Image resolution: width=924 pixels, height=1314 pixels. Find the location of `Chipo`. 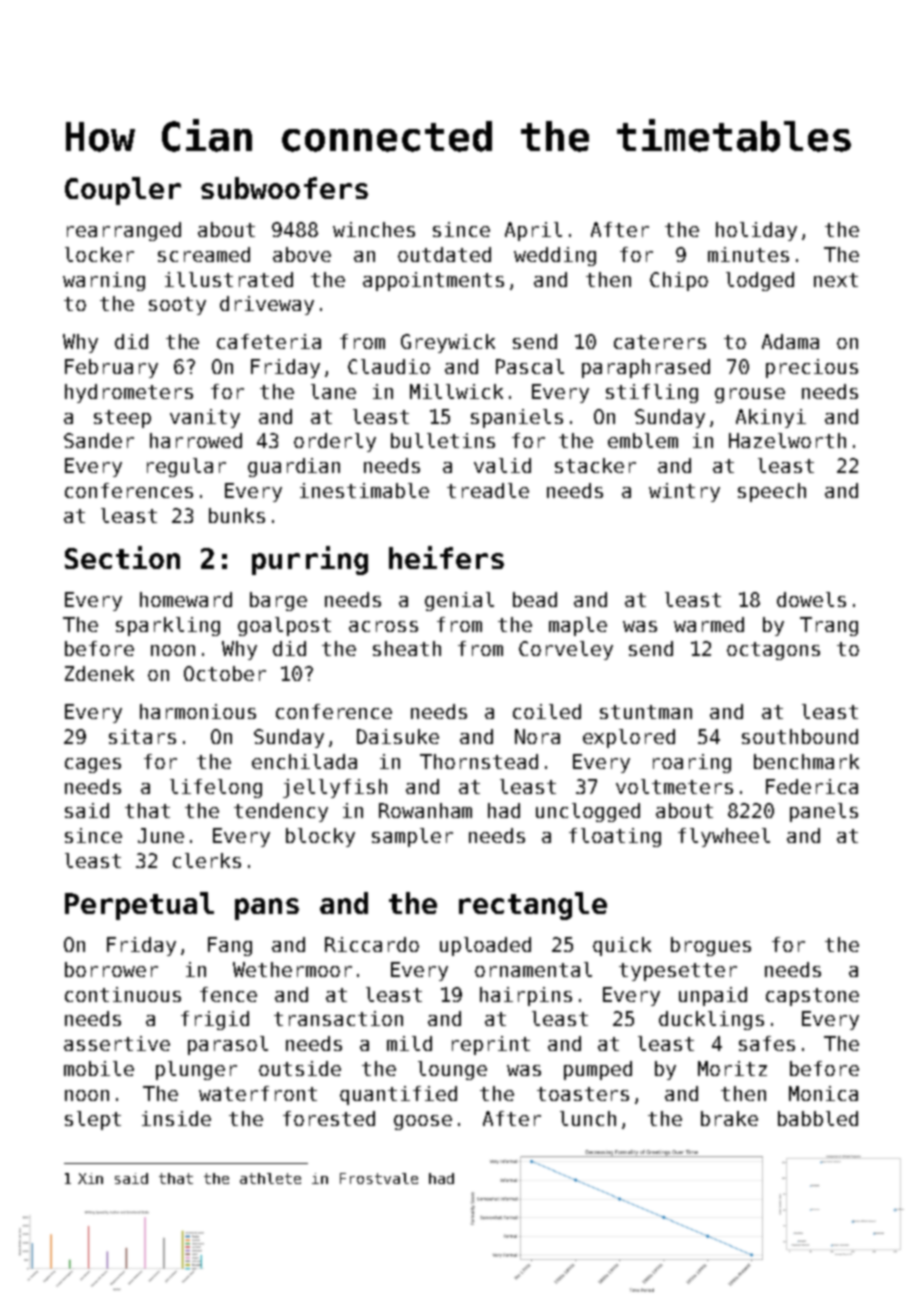

Chipo is located at coordinates (679, 281).
